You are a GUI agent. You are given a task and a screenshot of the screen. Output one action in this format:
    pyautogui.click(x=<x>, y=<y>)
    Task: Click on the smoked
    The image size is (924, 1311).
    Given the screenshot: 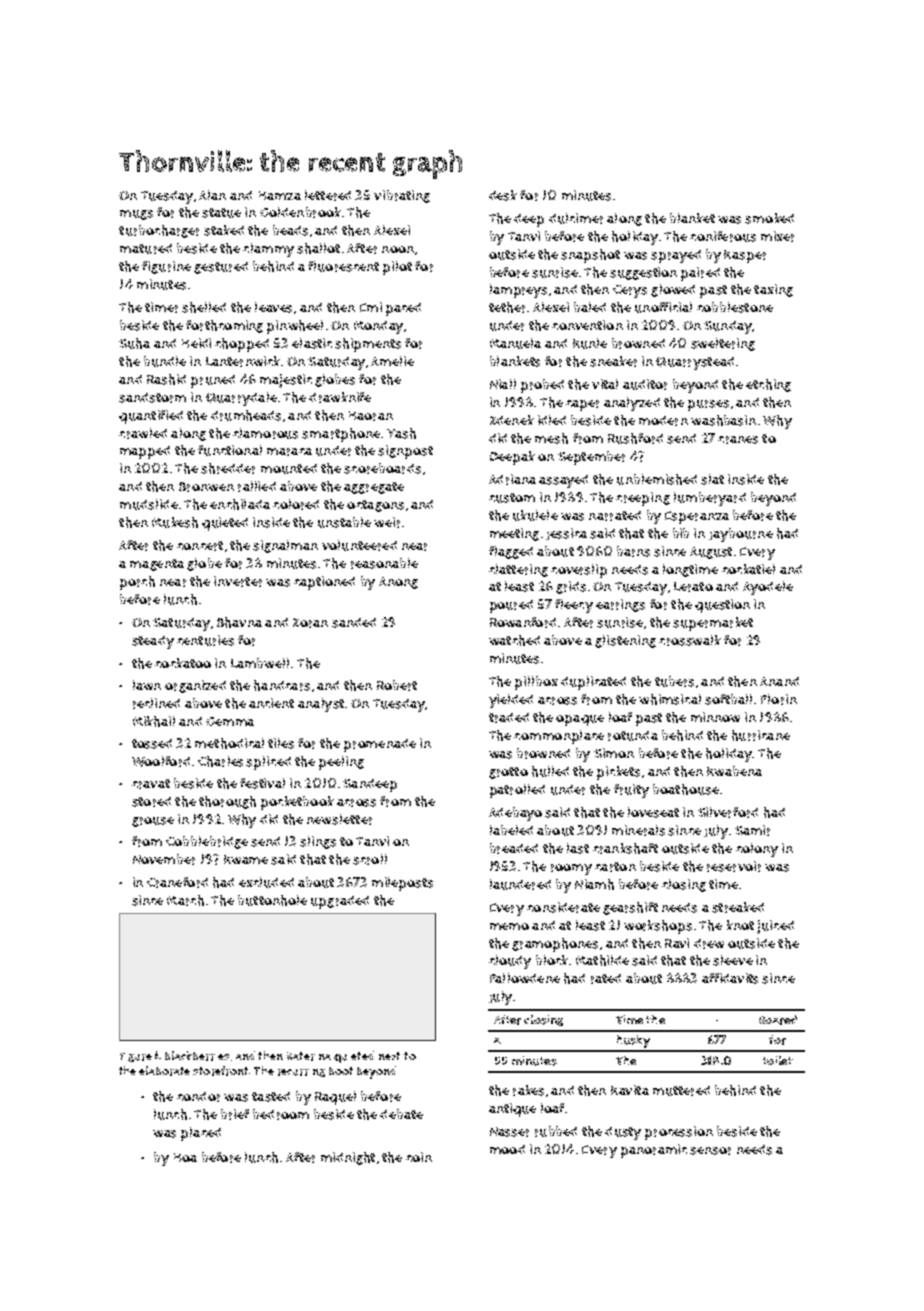 What is the action you would take?
    pyautogui.click(x=769, y=218)
